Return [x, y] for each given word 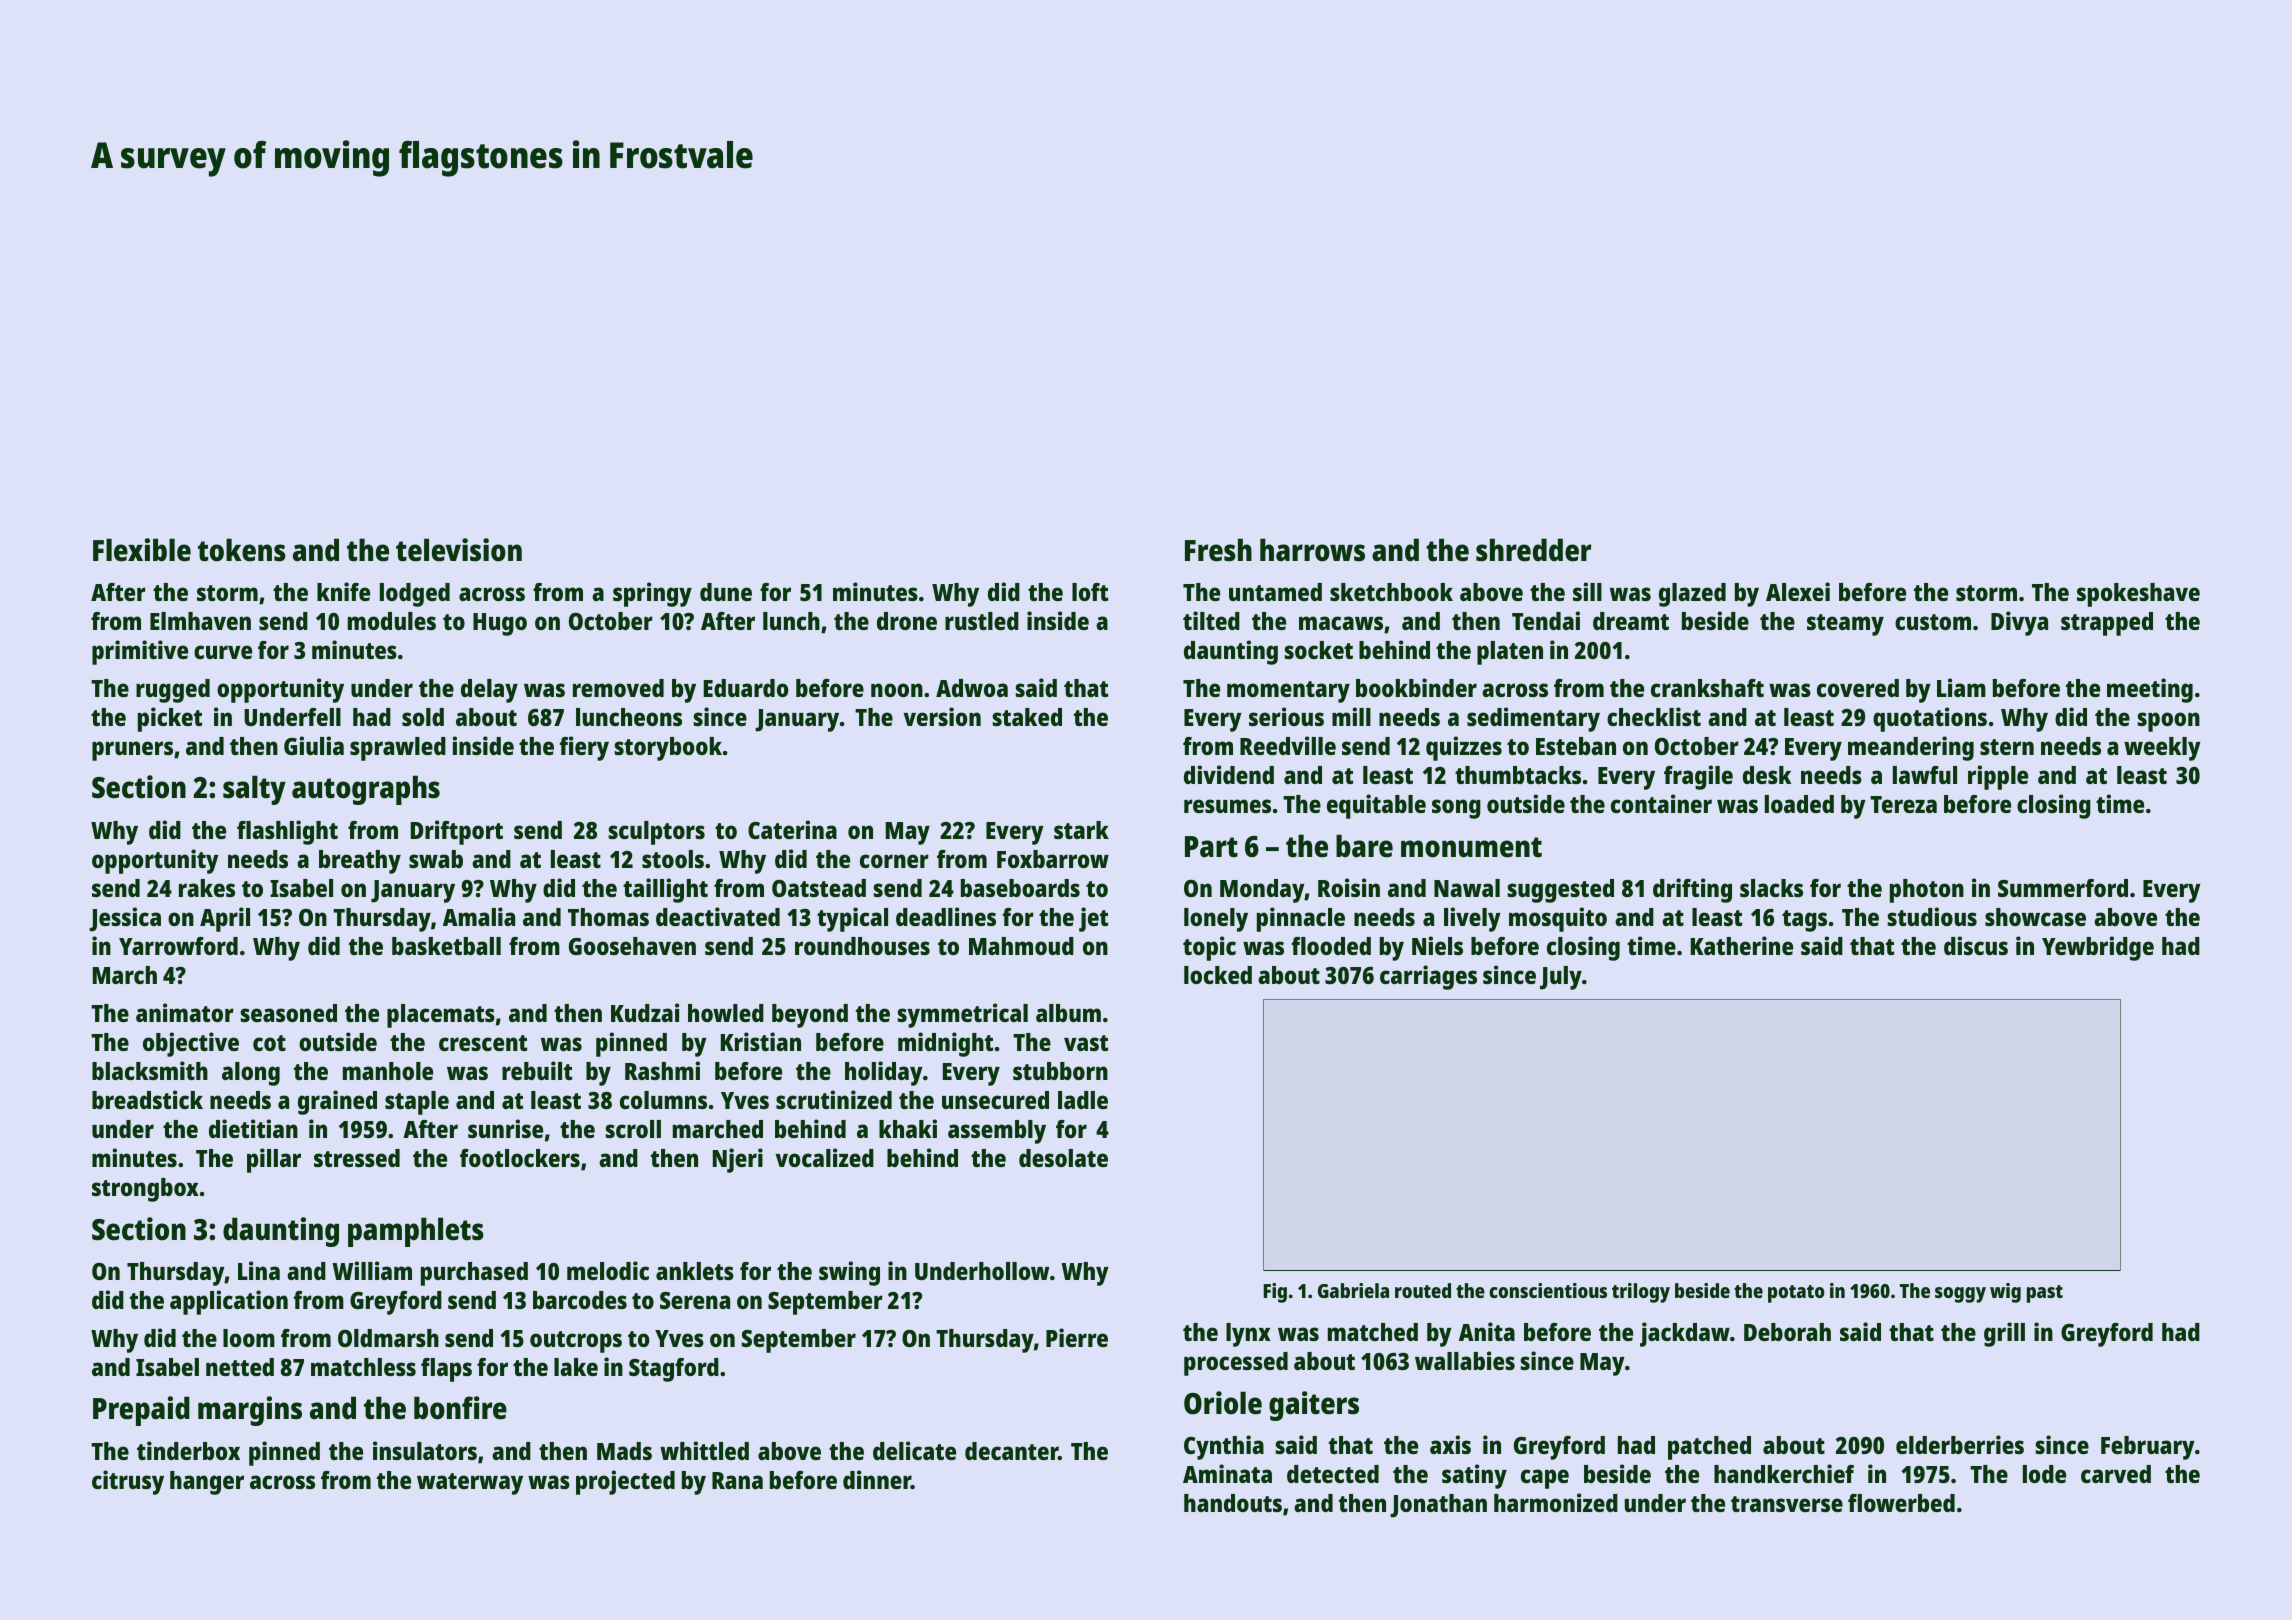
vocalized [824, 1157]
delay [489, 691]
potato [1796, 1294]
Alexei [1798, 591]
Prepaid [141, 1411]
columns [663, 1100]
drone [907, 621]
